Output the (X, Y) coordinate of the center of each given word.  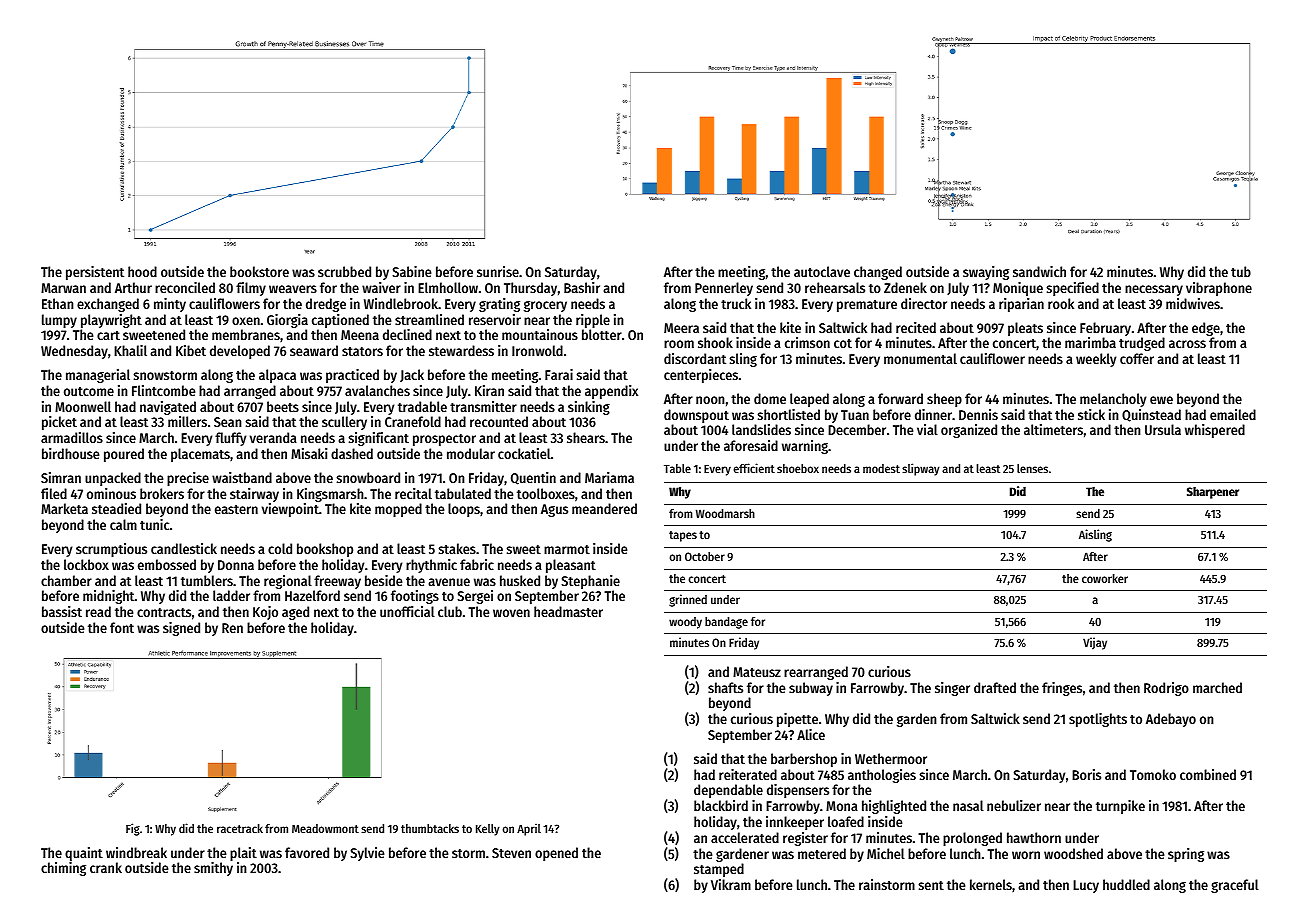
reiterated (748, 774)
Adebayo (1171, 720)
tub (1241, 271)
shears (586, 437)
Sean (228, 422)
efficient (754, 468)
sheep (944, 400)
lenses (1032, 468)
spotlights (1098, 720)
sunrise (498, 271)
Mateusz (757, 672)
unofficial (407, 611)
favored (307, 852)
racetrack (240, 828)
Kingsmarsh (330, 495)
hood (142, 271)
